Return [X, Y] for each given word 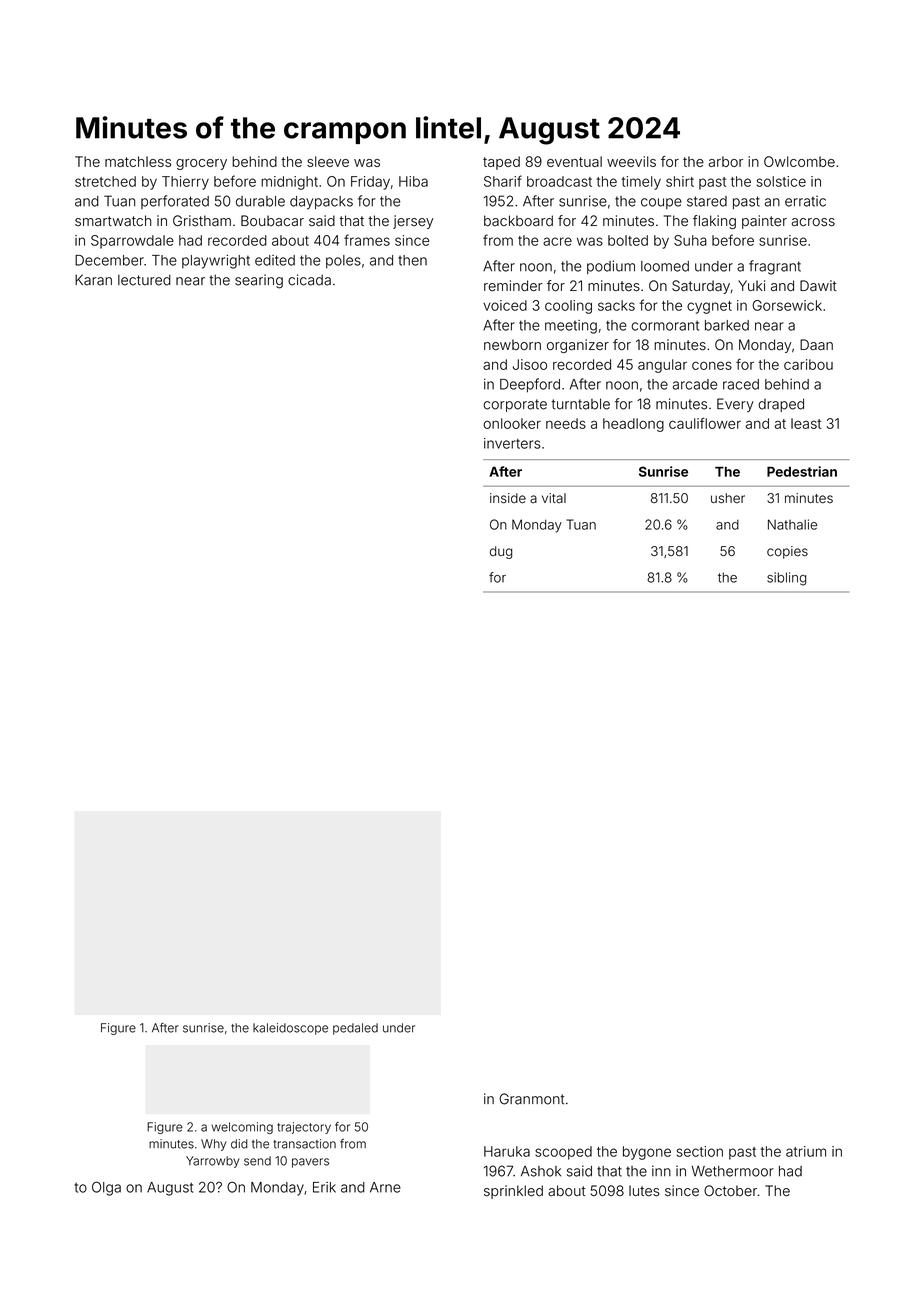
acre [557, 241]
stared [707, 201]
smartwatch [113, 221]
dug [501, 552]
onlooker [512, 423]
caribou [808, 364]
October [730, 1191]
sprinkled [513, 1192]
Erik [324, 1187]
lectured [144, 280]
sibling [786, 579]
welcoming [242, 1128]
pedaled [355, 1029]
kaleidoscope [290, 1029]
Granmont [531, 1099]
